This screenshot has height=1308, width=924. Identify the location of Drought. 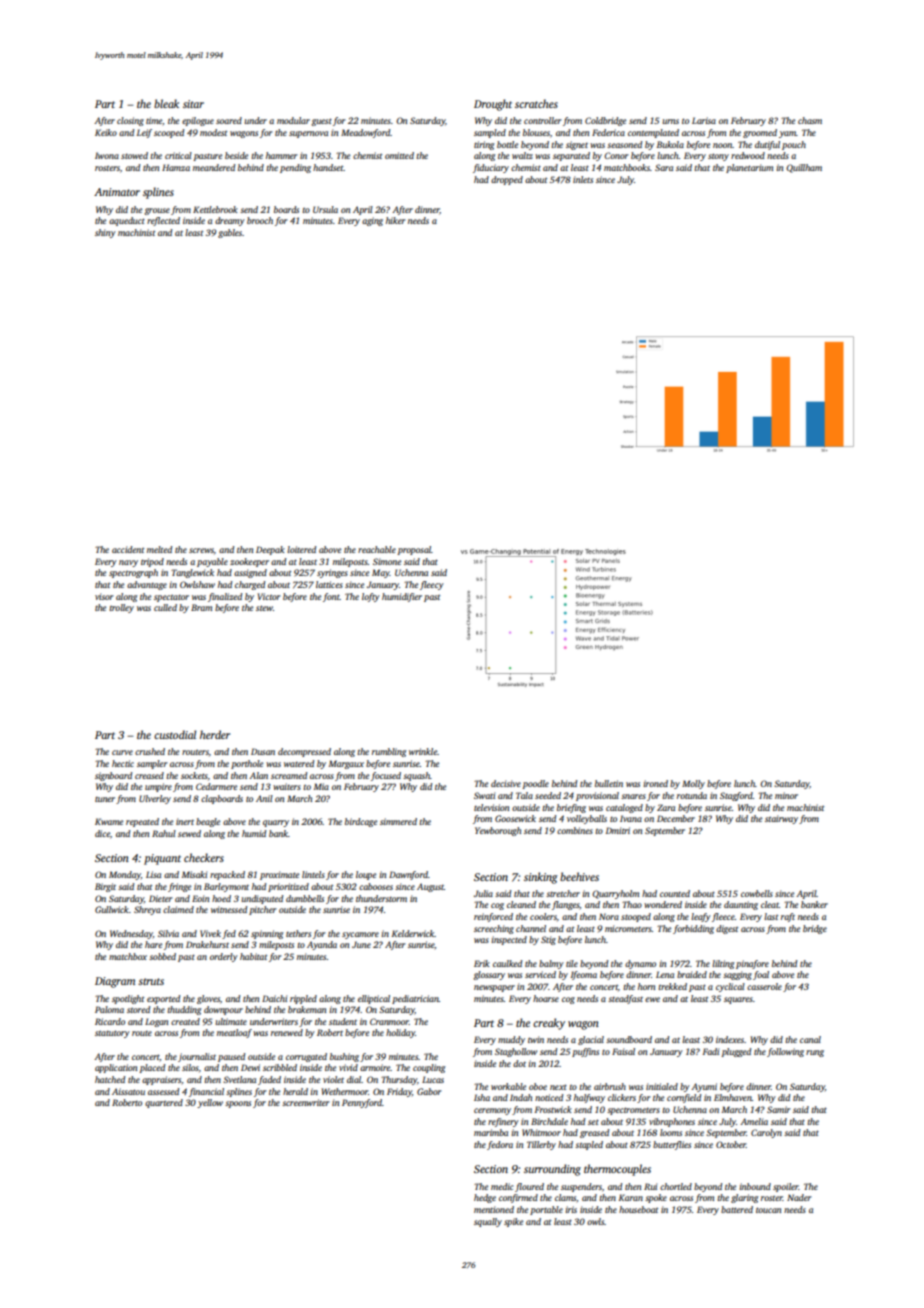
(493, 105).
